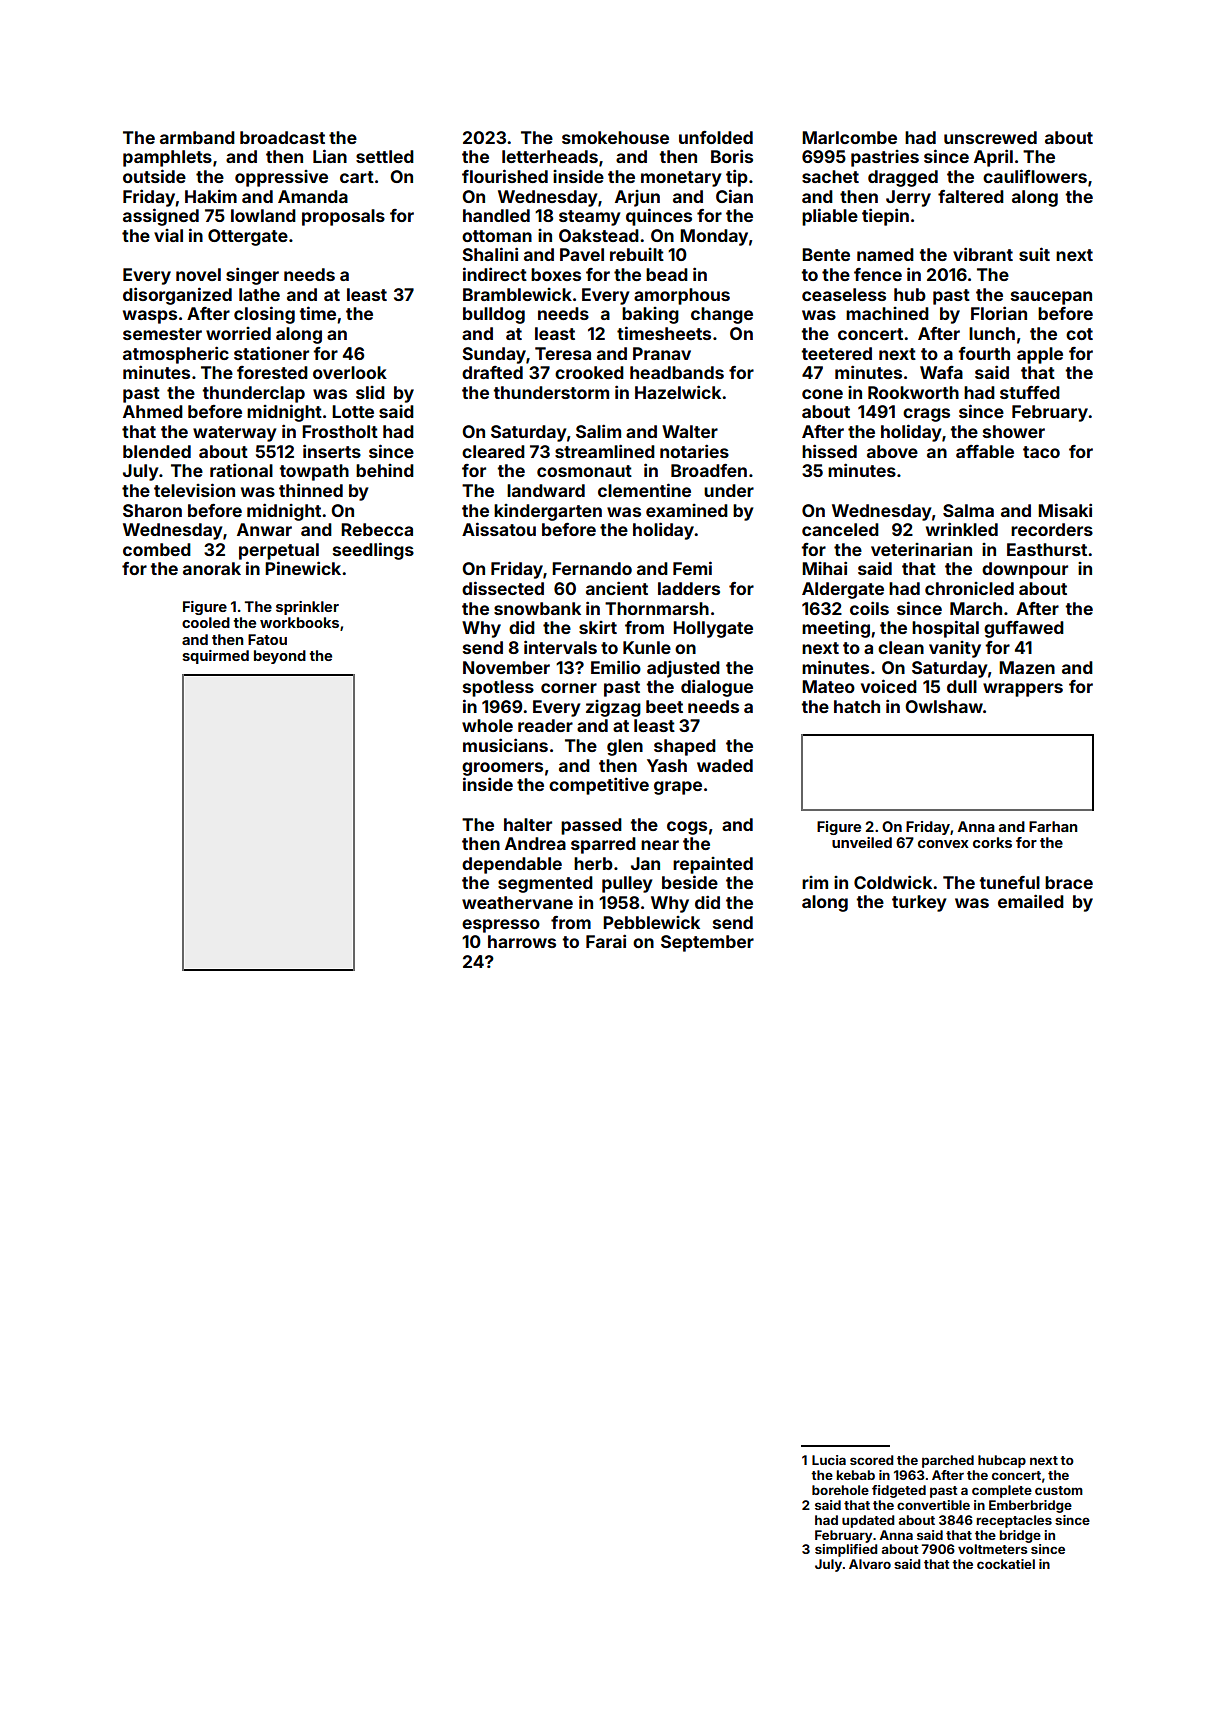 The width and height of the screenshot is (1216, 1720). I want to click on hatch, so click(857, 706).
